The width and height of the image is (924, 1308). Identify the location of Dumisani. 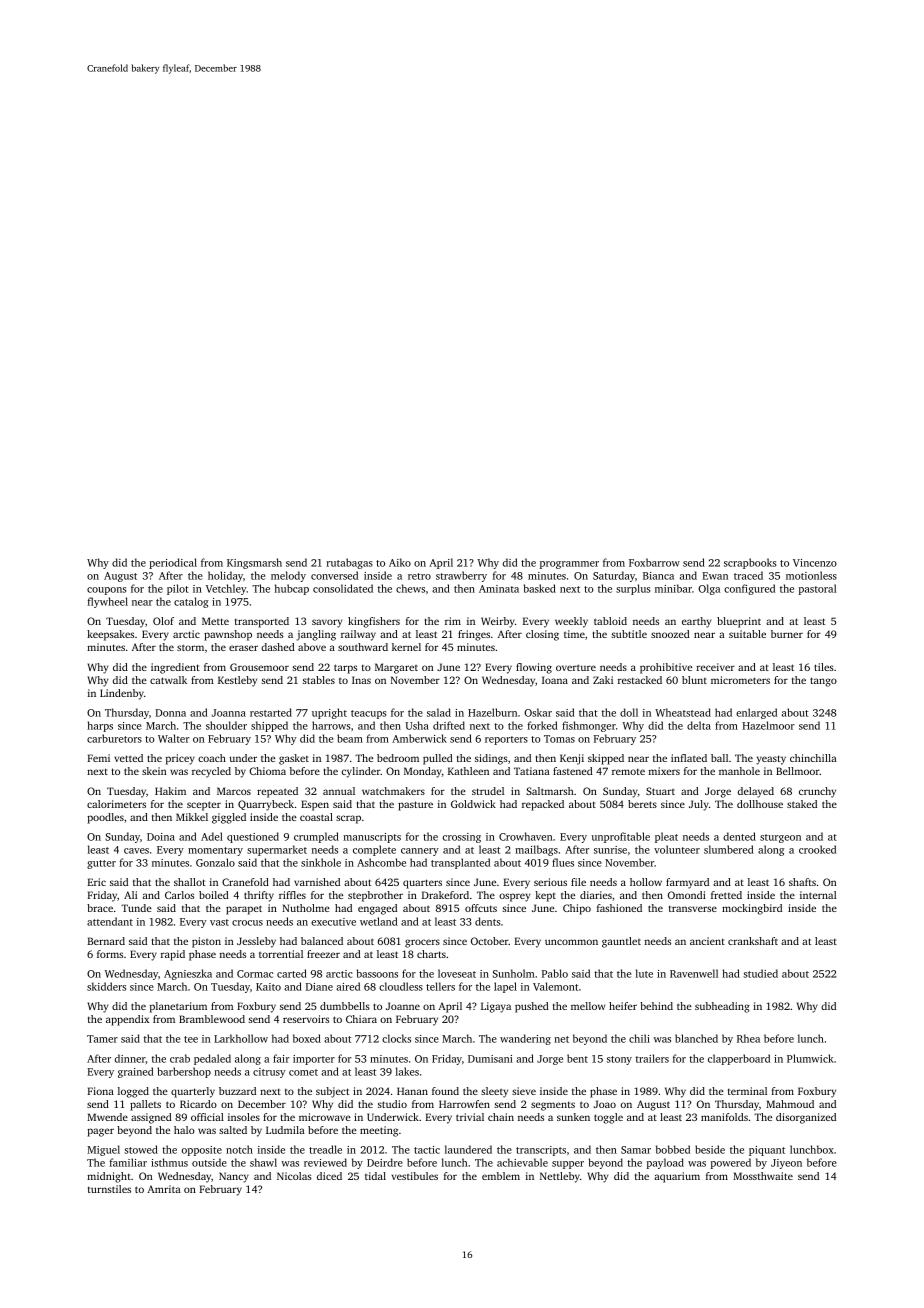
(490, 1059).
